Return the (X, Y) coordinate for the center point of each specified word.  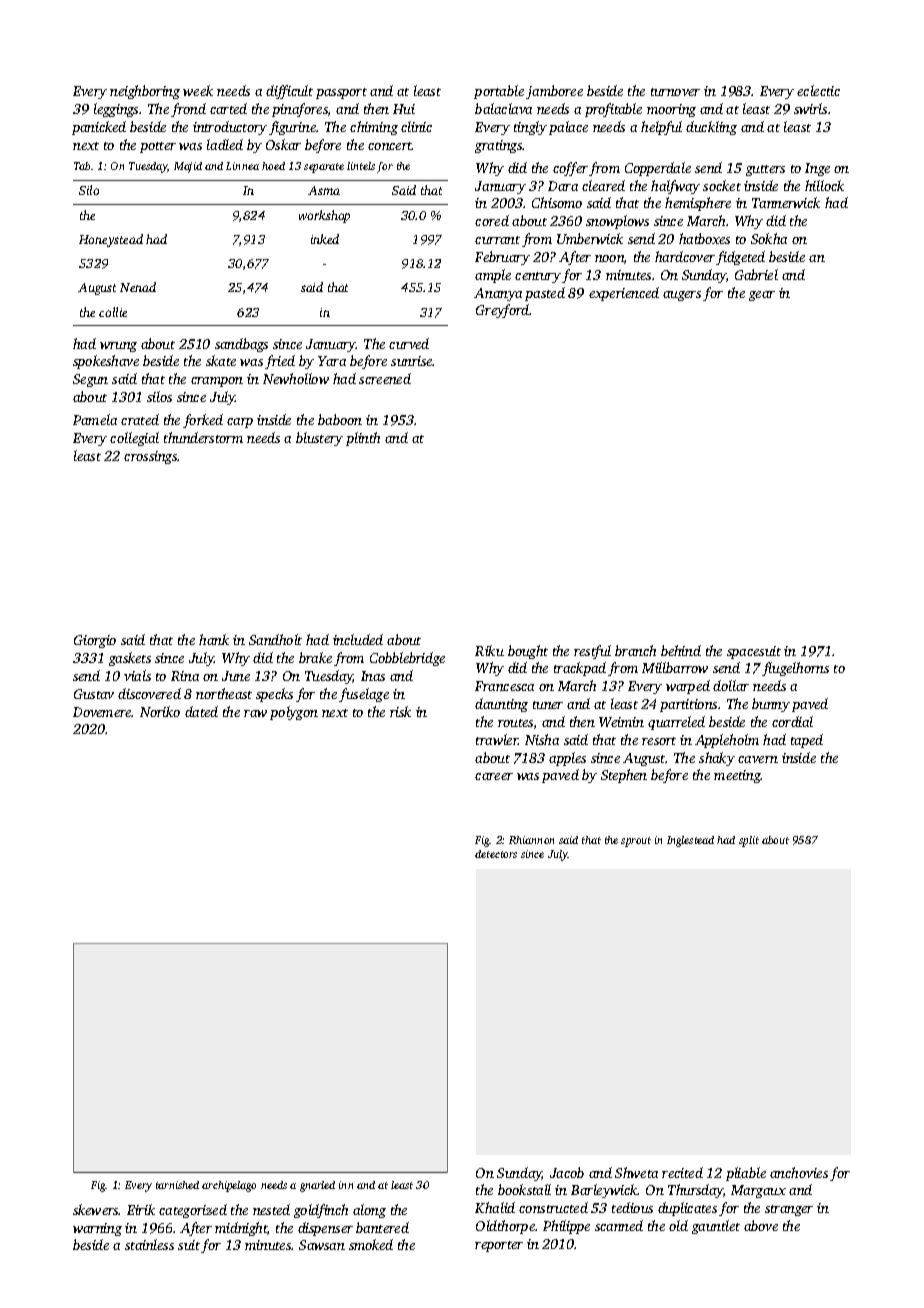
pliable (746, 1174)
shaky (717, 759)
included (358, 639)
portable (499, 92)
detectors (496, 854)
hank (214, 639)
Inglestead (690, 841)
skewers (96, 1209)
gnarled (317, 1186)
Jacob (567, 1172)
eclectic (818, 90)
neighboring (145, 92)
